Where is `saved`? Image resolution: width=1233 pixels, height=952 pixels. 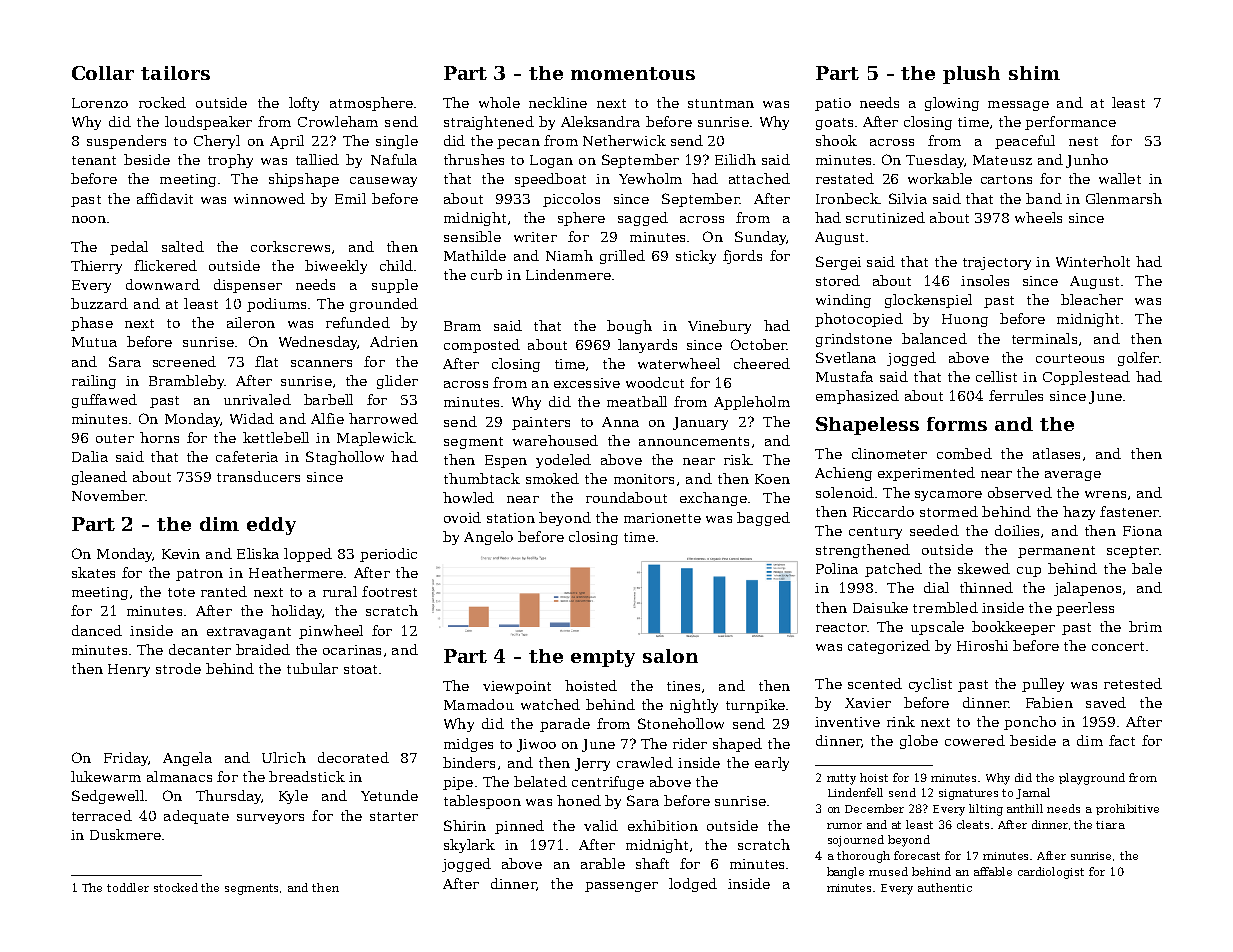 saved is located at coordinates (1106, 702).
